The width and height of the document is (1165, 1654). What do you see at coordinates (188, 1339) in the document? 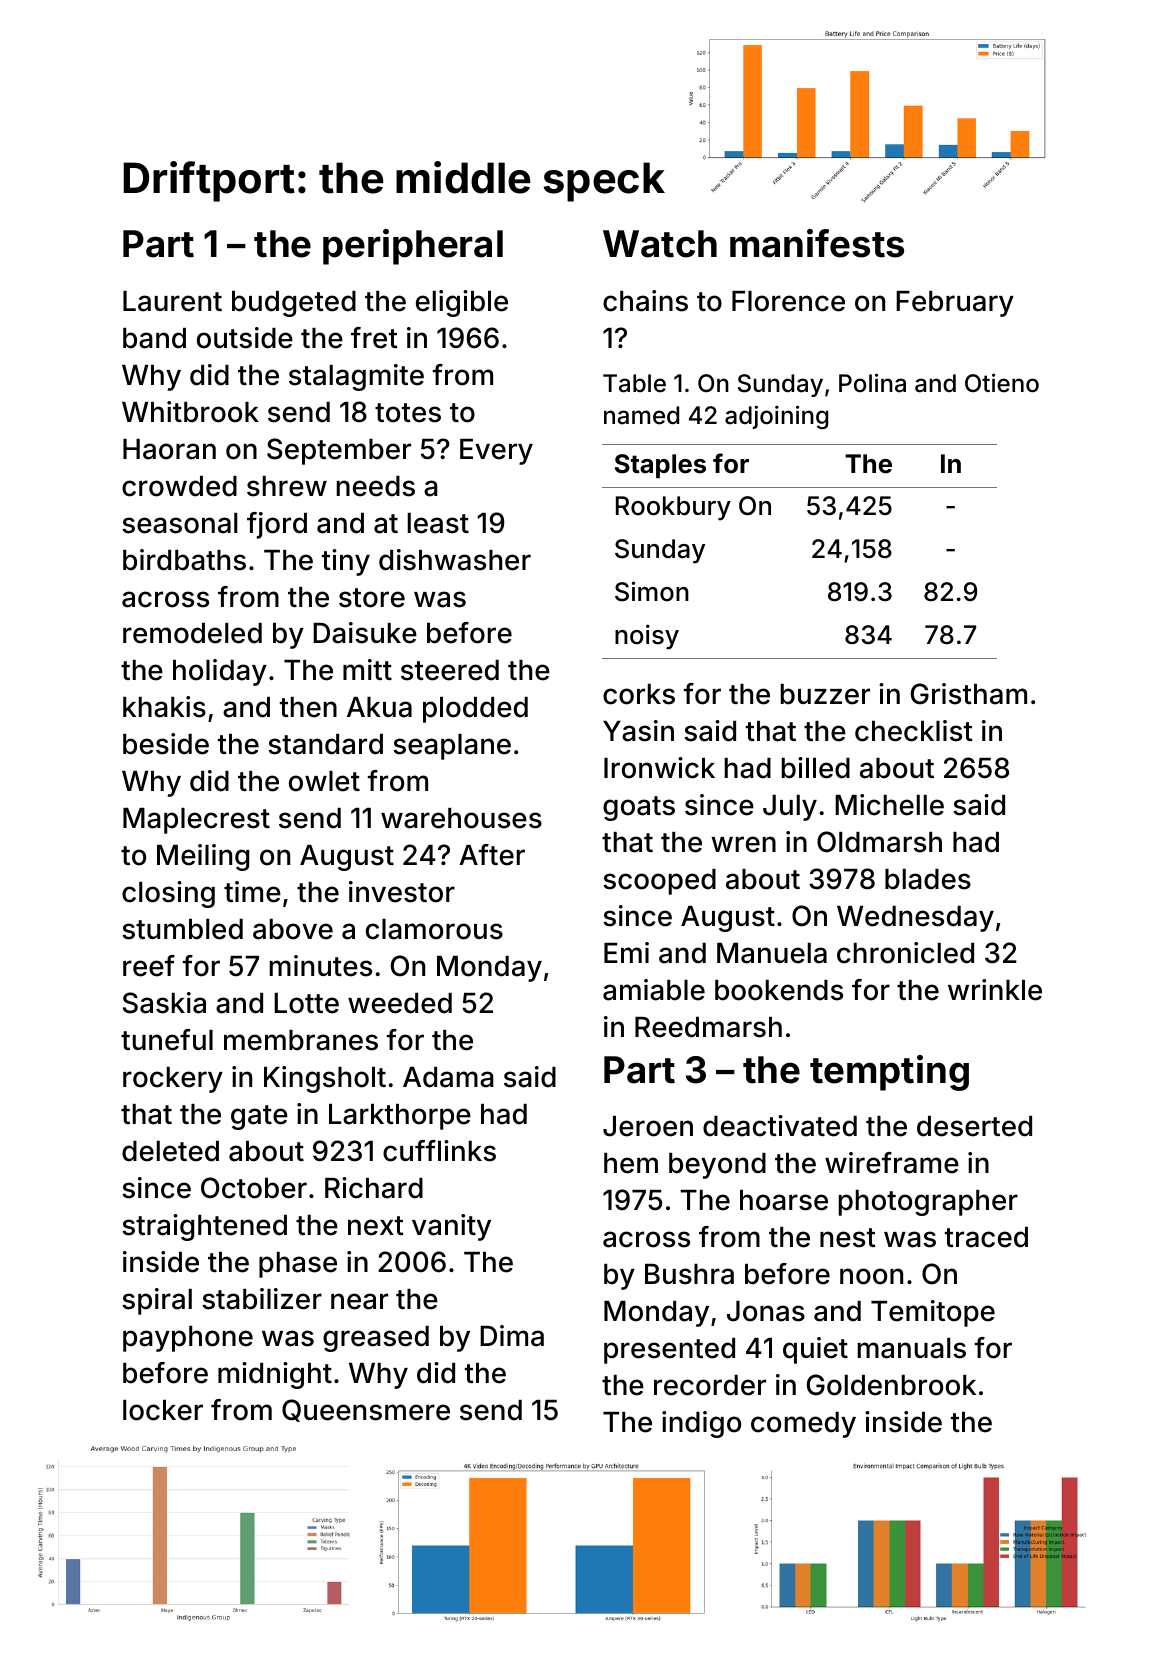
I see `payphone` at bounding box center [188, 1339].
